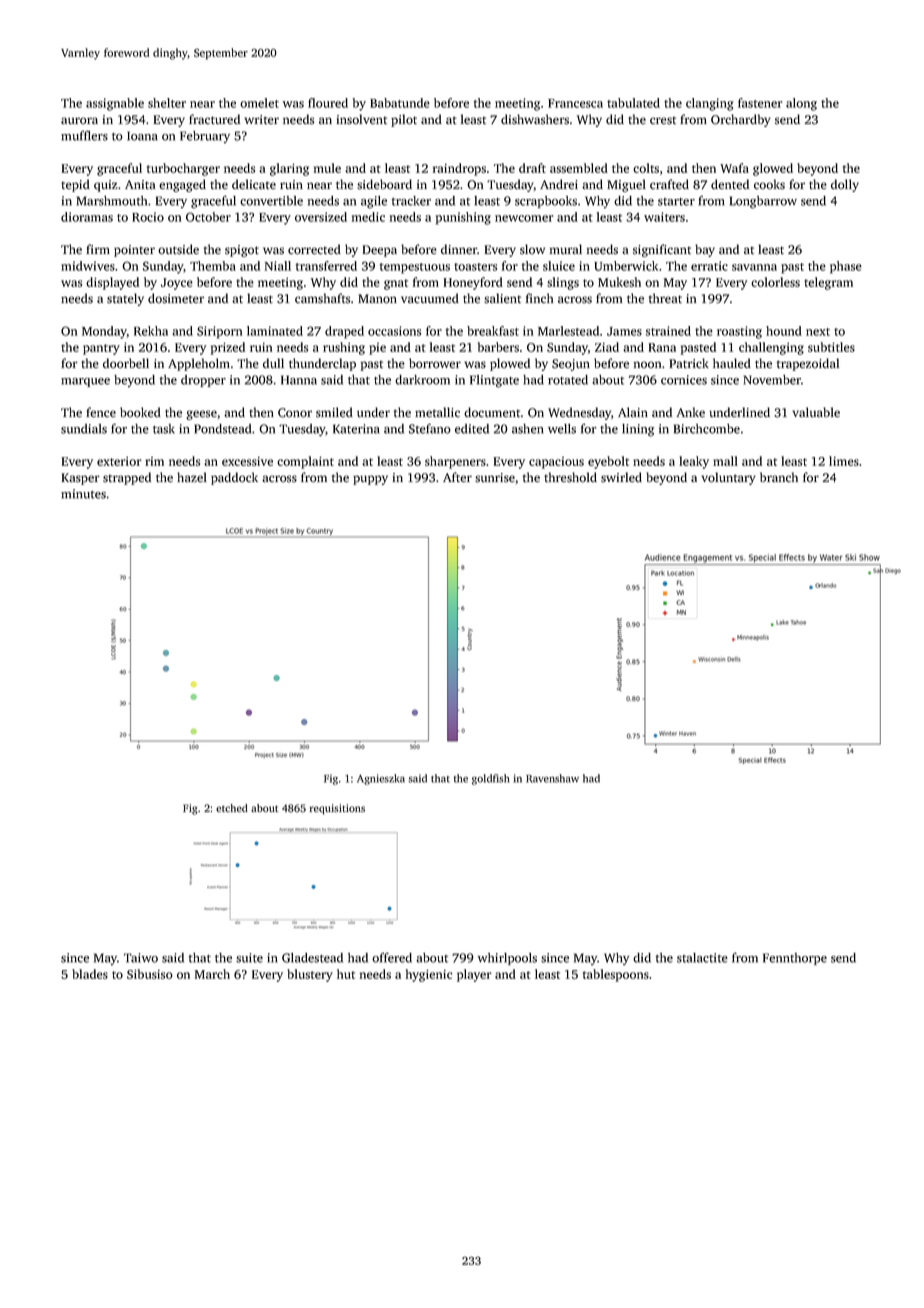  Describe the element at coordinates (127, 478) in the screenshot. I see `strapped` at that location.
